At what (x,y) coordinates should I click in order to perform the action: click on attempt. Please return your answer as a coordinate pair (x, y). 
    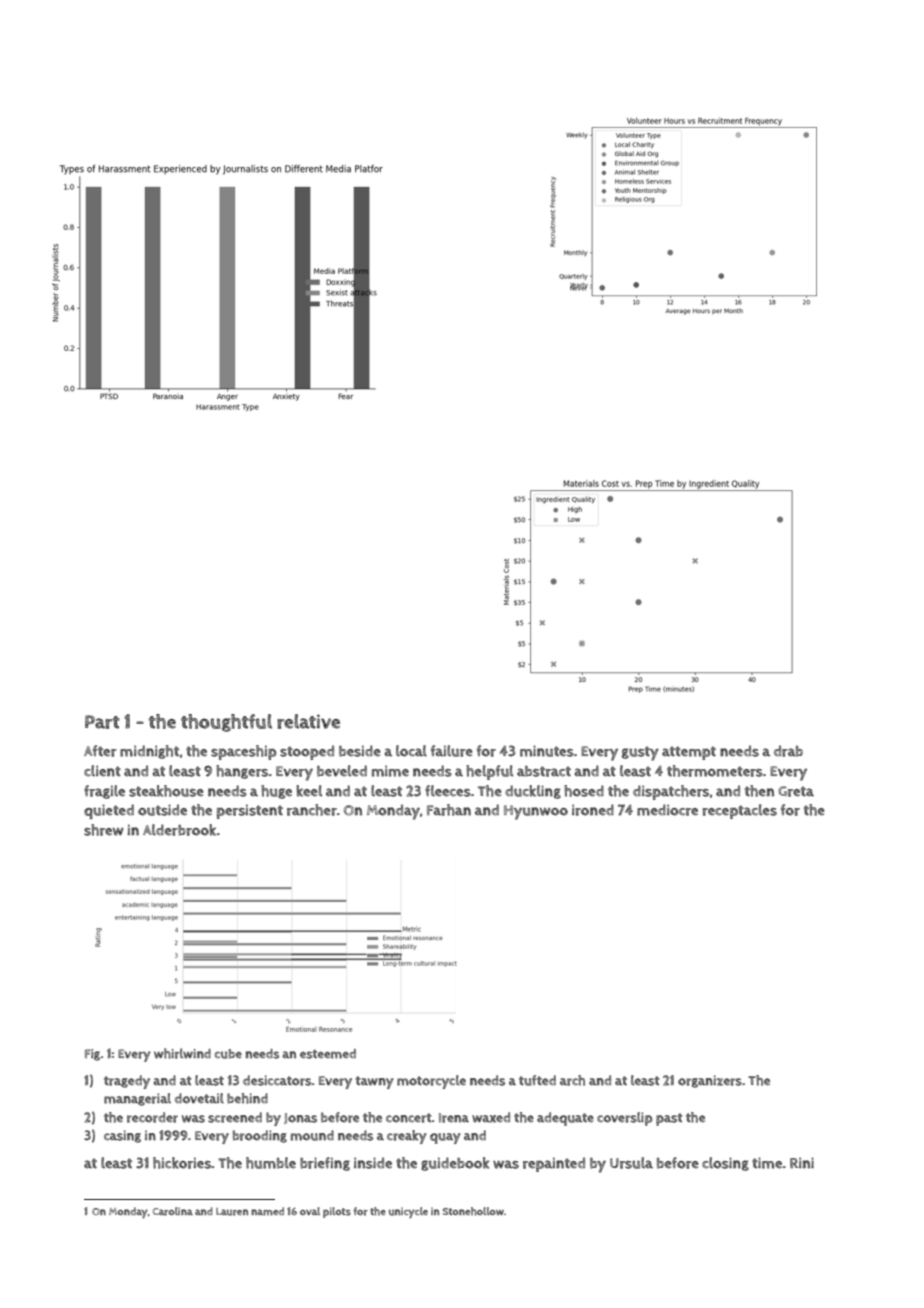
    Looking at the image, I should click on (689, 753).
